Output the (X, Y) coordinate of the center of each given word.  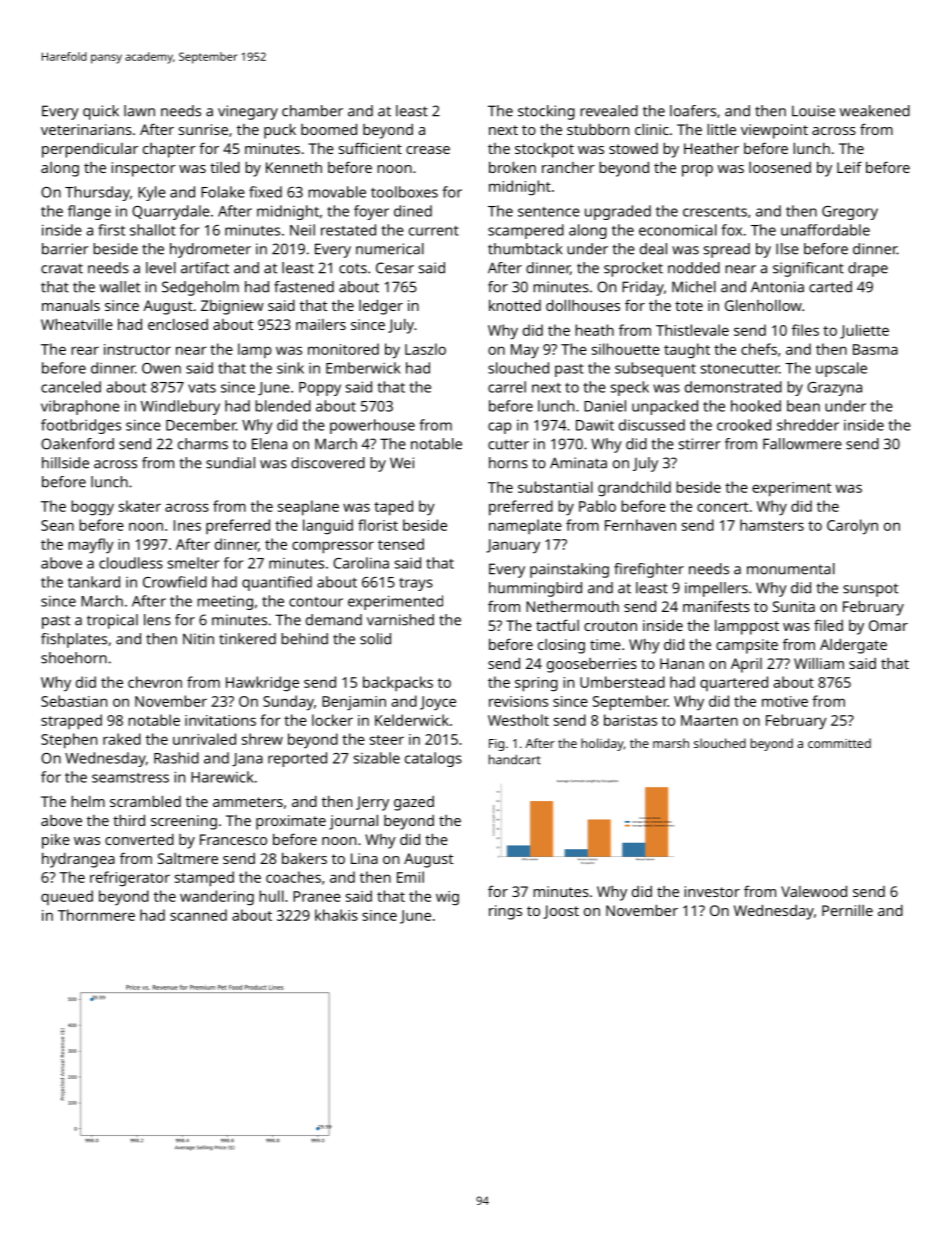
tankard (94, 582)
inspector (143, 169)
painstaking (569, 570)
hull (271, 896)
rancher (568, 167)
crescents (715, 212)
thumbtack (525, 249)
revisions (518, 701)
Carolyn (852, 527)
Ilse (787, 249)
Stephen (69, 741)
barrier (65, 249)
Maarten (709, 720)
